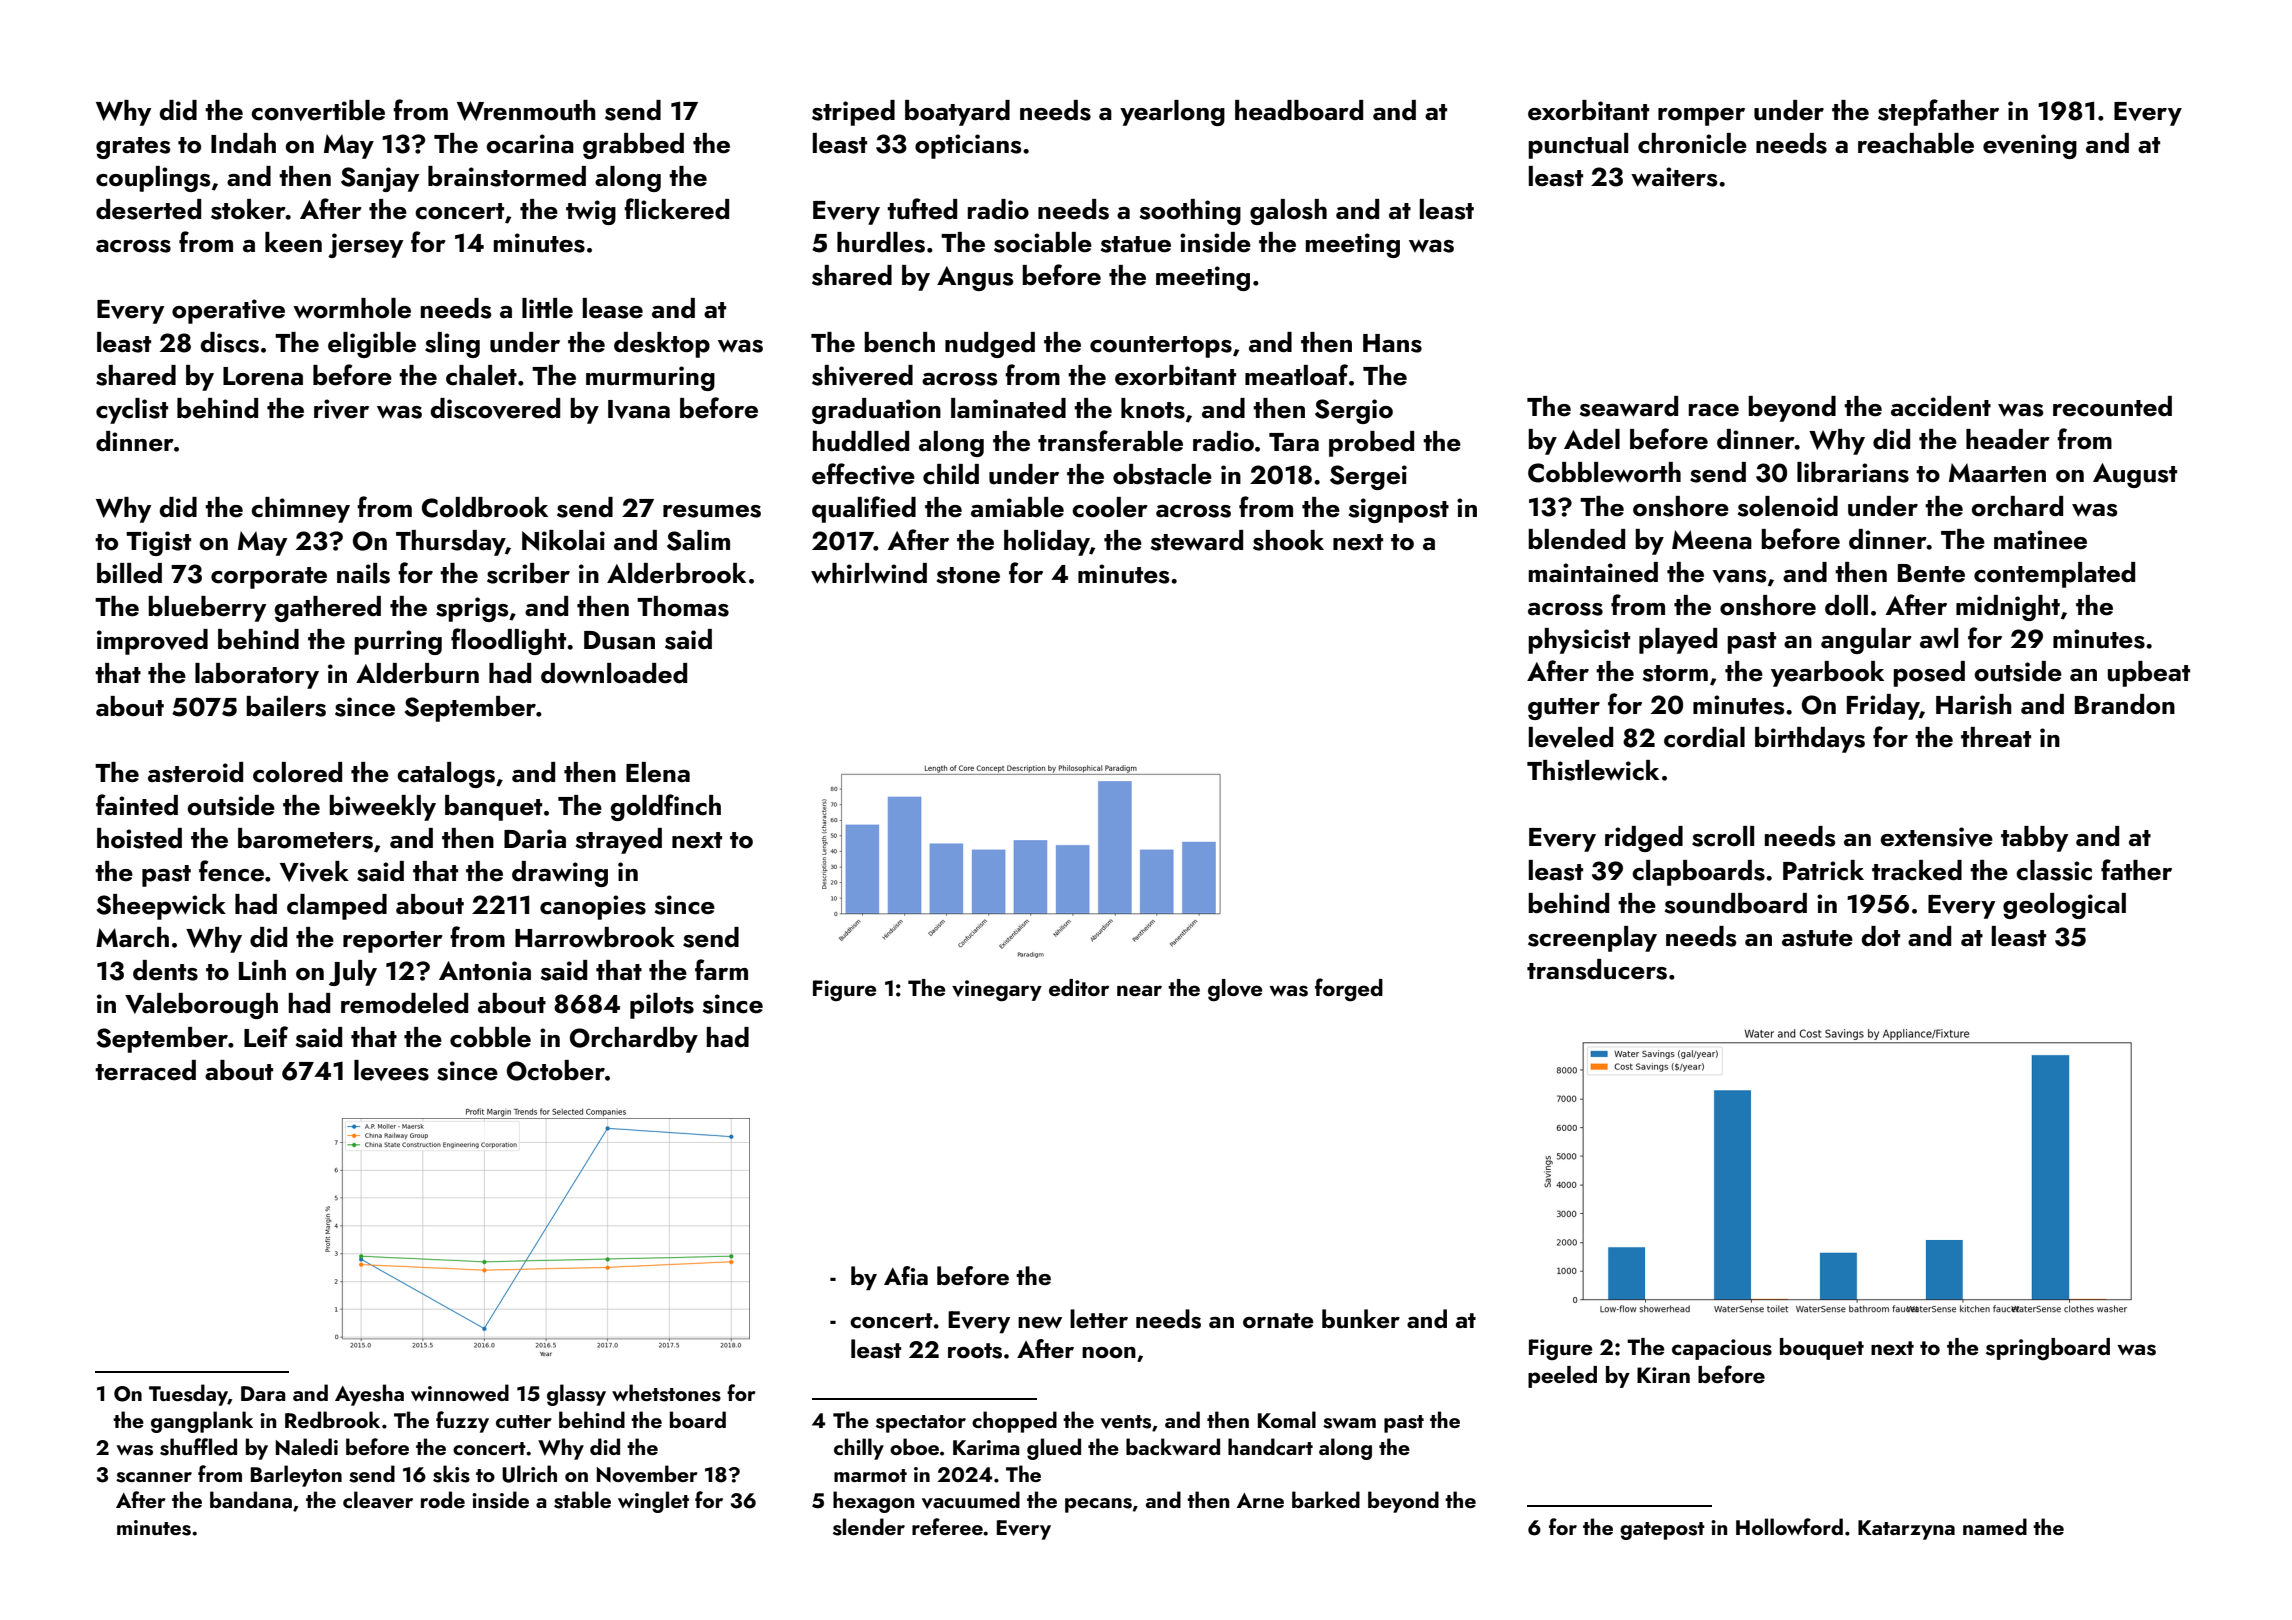  What do you see at coordinates (1629, 406) in the document?
I see `seaward` at bounding box center [1629, 406].
